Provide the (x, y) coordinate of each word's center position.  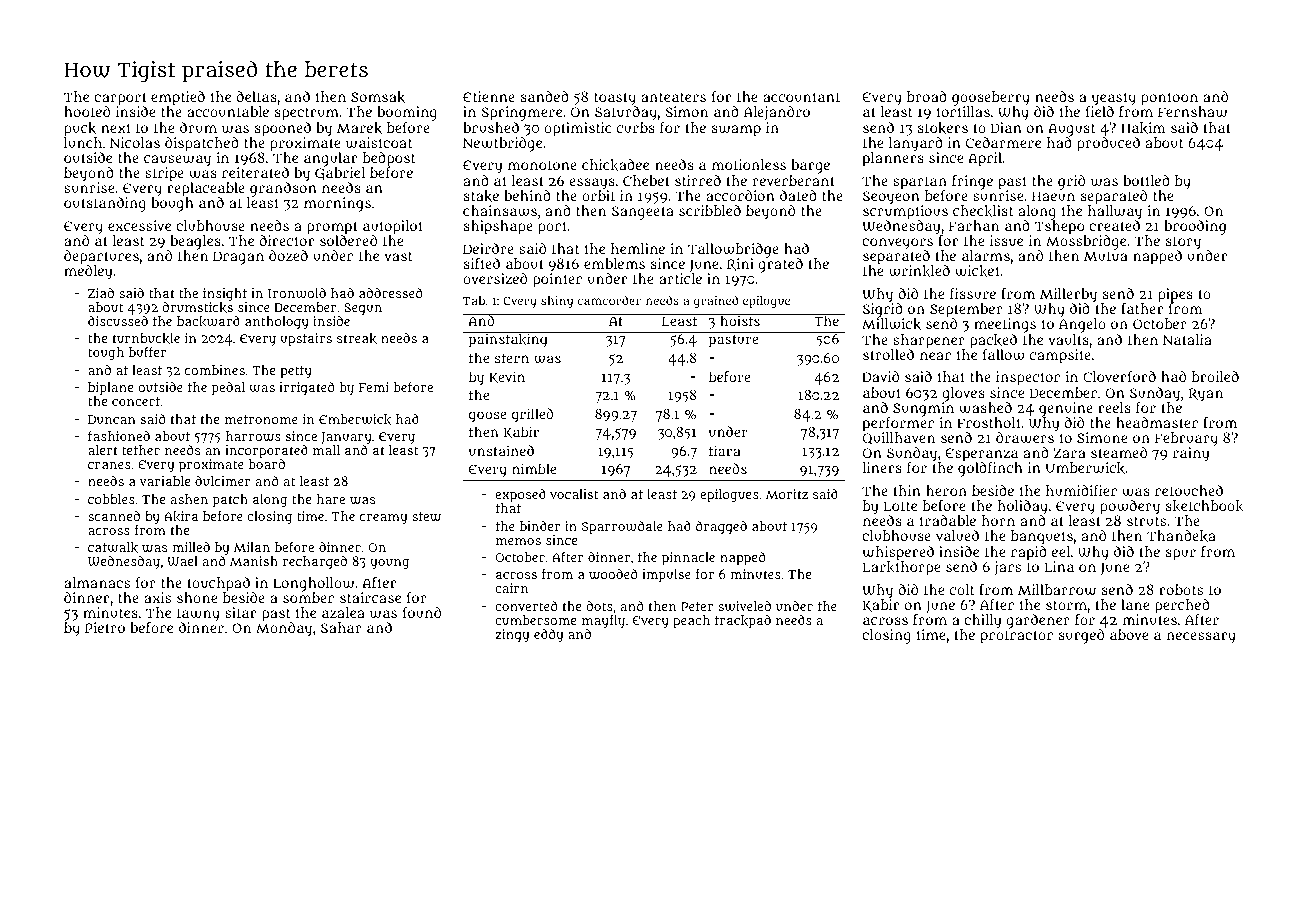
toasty (615, 99)
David (880, 376)
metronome (261, 419)
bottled (1146, 180)
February (1186, 439)
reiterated (255, 172)
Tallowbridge (733, 250)
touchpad (218, 584)
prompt (332, 228)
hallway (1115, 212)
